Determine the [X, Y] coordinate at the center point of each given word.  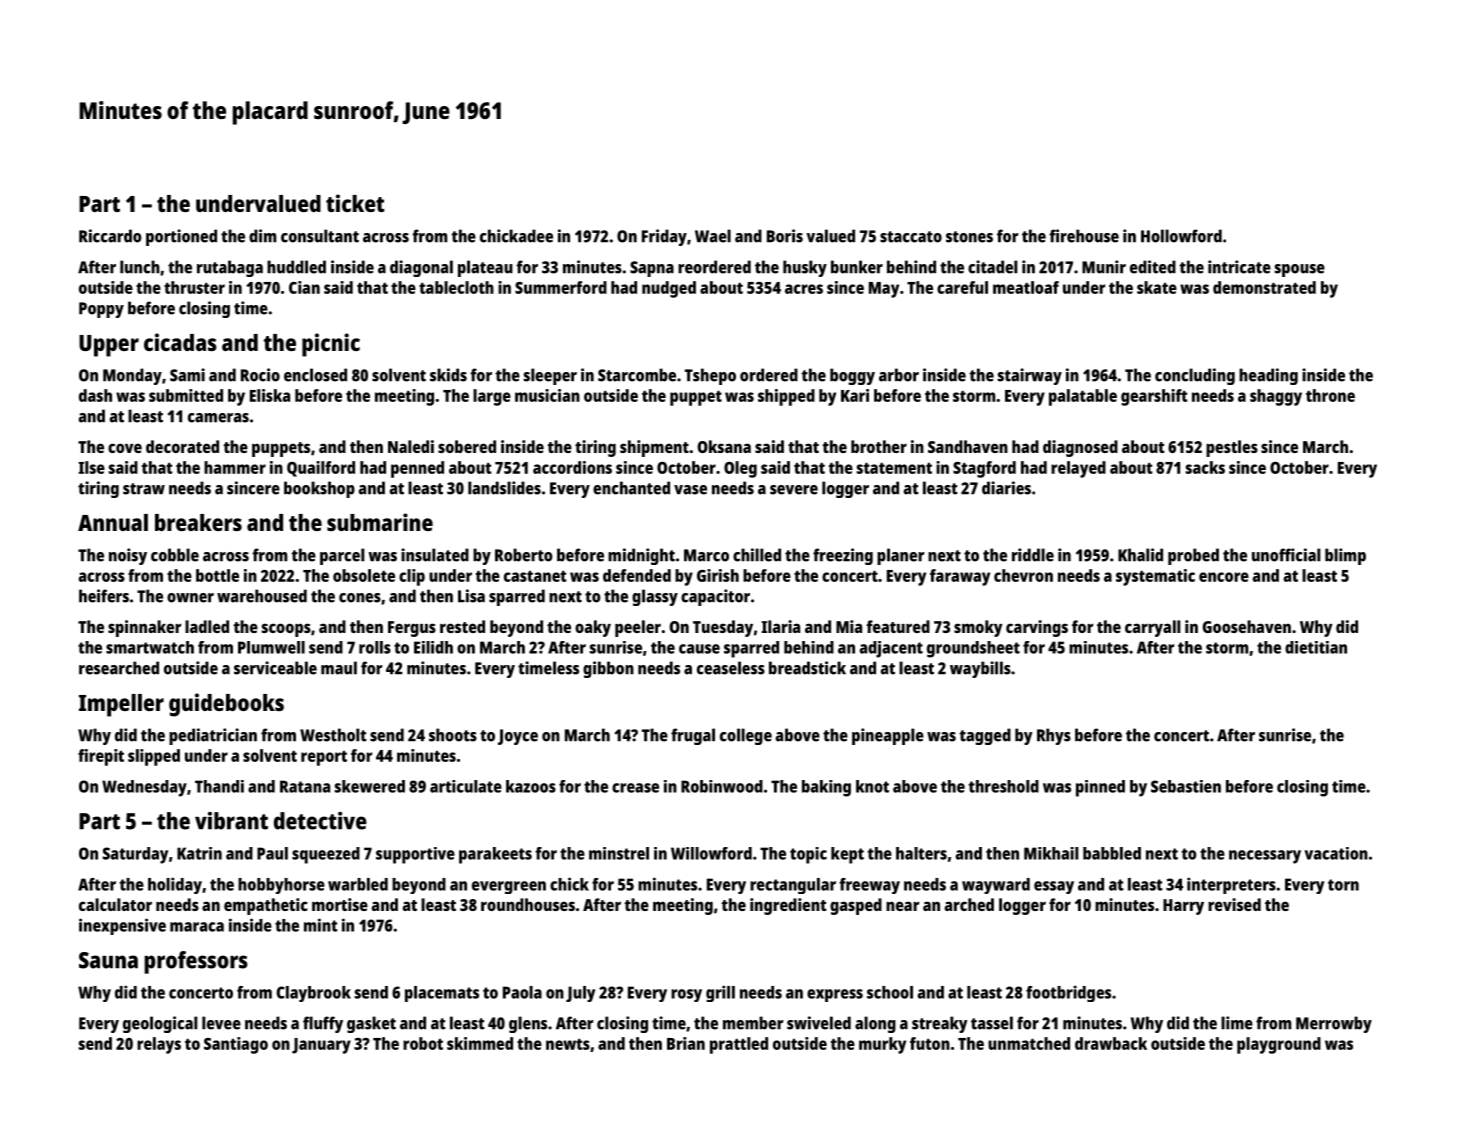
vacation [1336, 853]
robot [423, 1043]
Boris [785, 236]
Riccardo [110, 236]
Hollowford [1181, 236]
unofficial [1286, 555]
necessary [1265, 857]
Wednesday [144, 788]
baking [826, 788]
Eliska [270, 395]
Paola [522, 992]
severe [794, 490]
